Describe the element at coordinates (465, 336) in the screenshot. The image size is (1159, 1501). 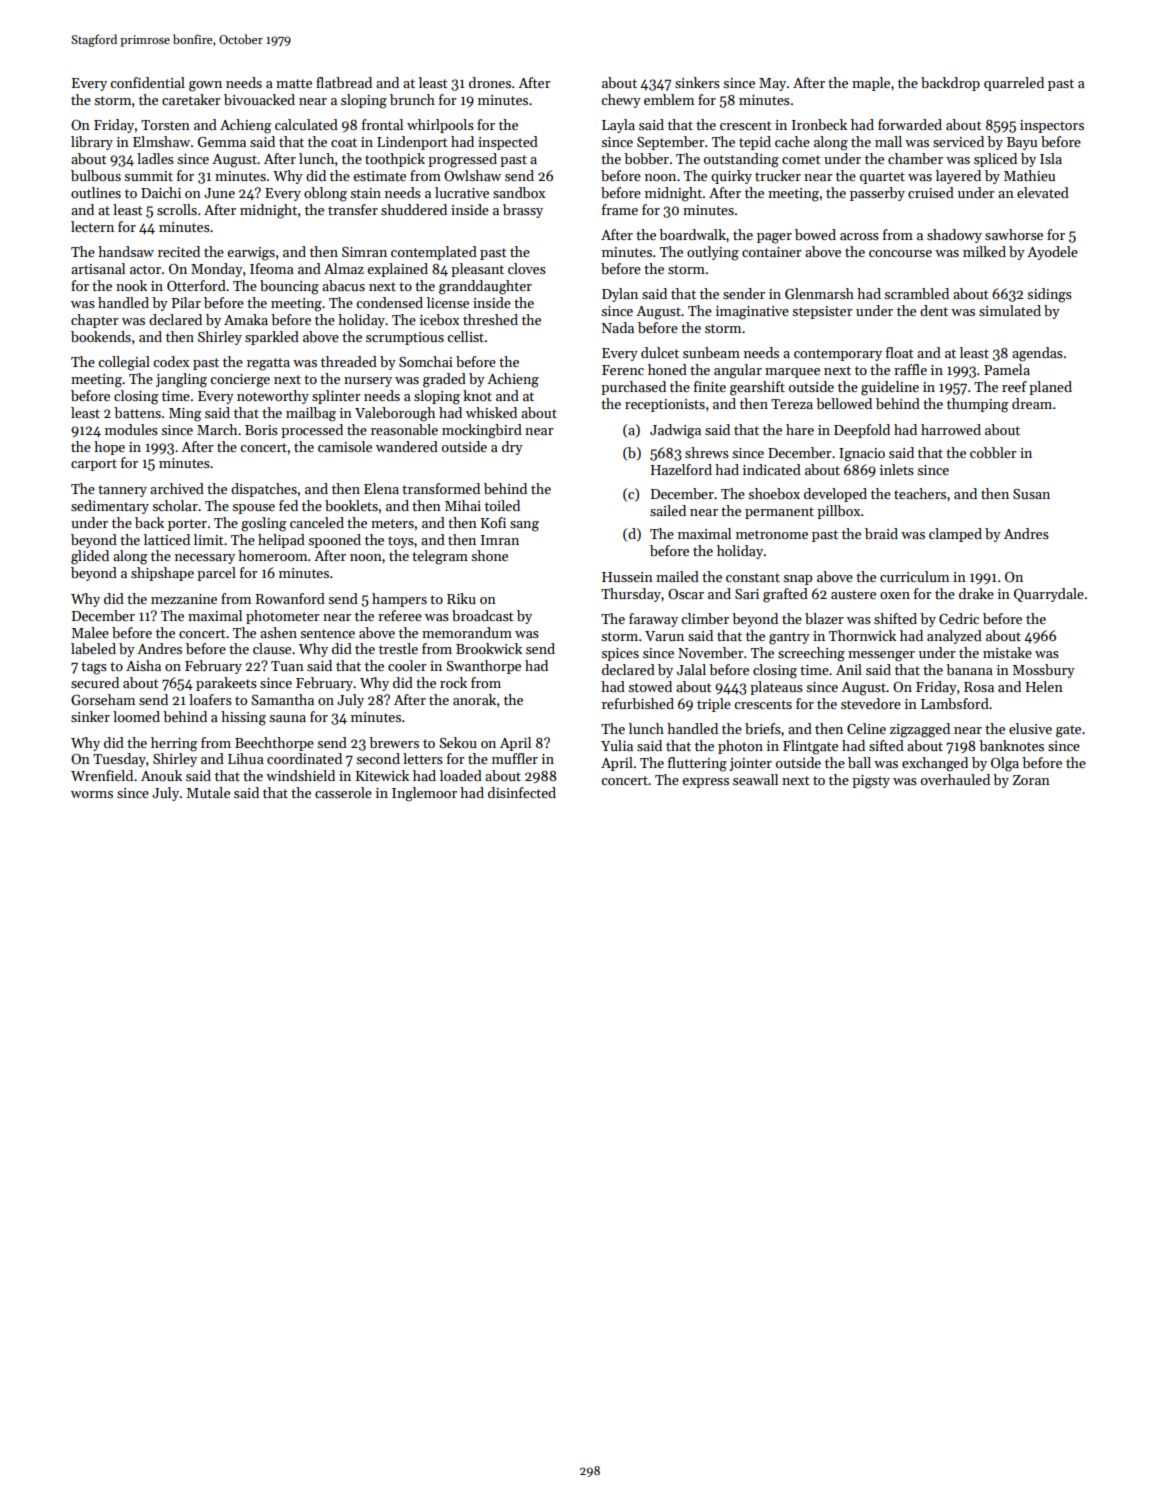
I see `cellist` at that location.
